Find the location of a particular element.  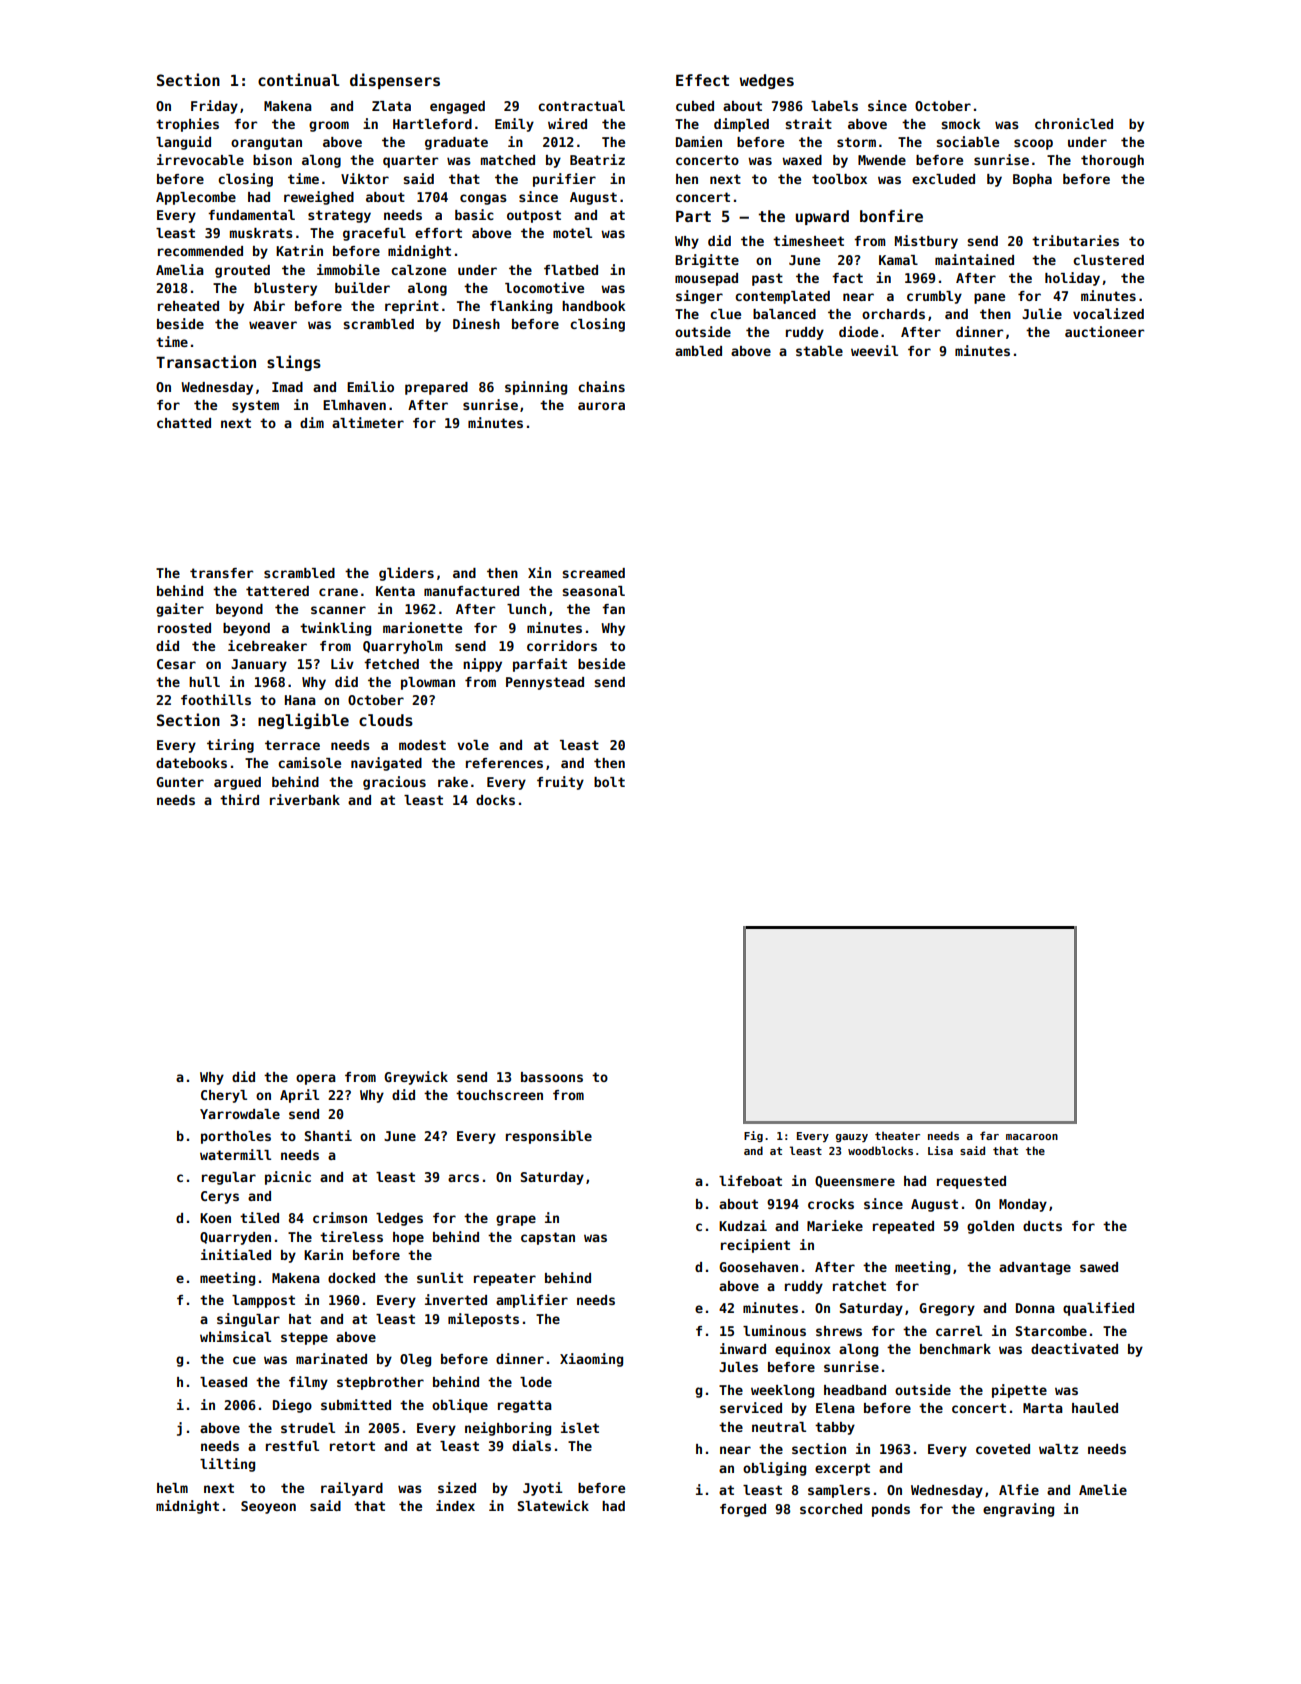

screamed is located at coordinates (593, 573).
